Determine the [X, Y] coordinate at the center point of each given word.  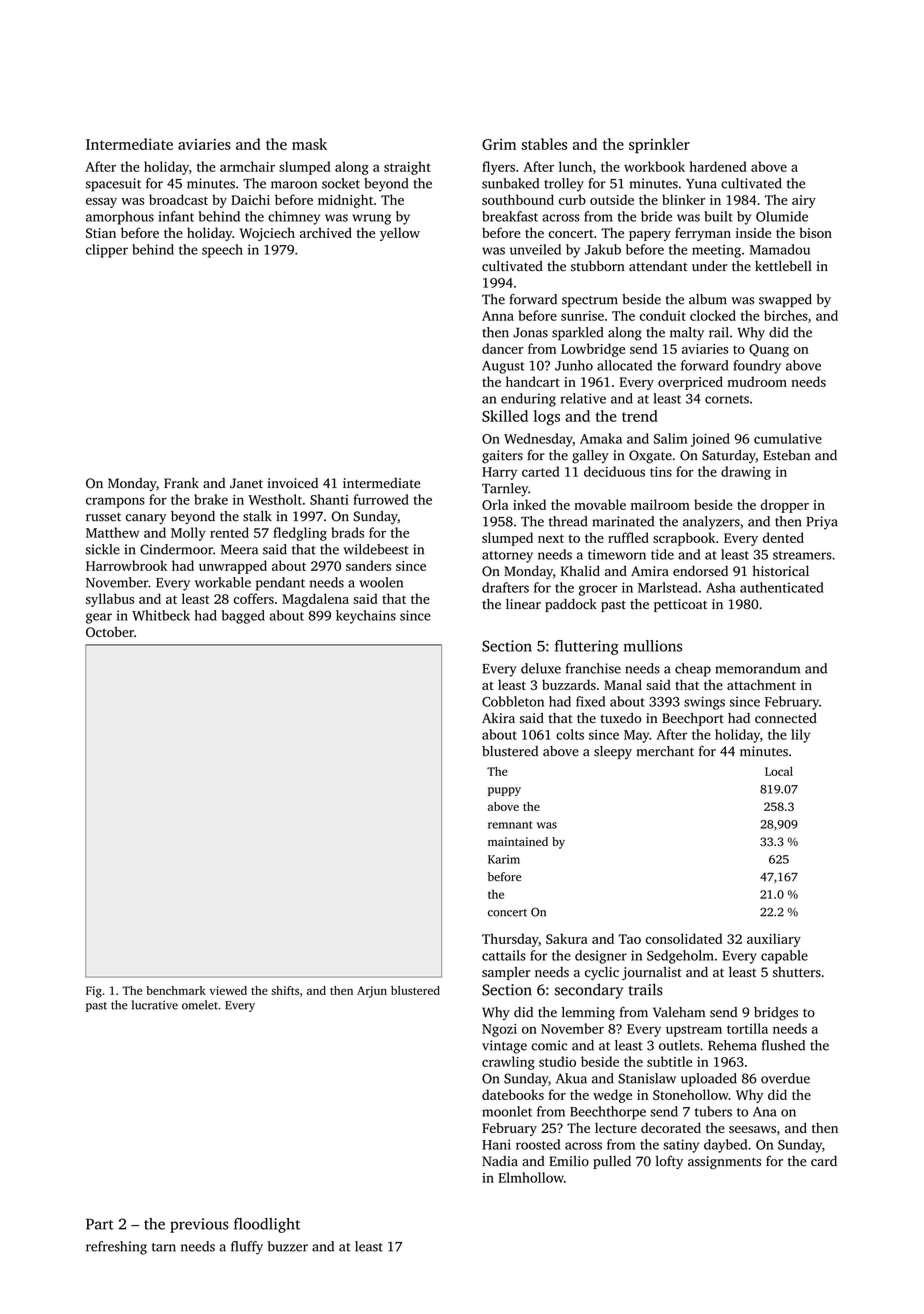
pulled [612, 1162]
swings [704, 703]
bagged [243, 617]
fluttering [587, 647]
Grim [499, 144]
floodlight [267, 1225]
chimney [294, 218]
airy [804, 201]
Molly [188, 534]
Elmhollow [531, 1177]
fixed [590, 701]
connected [786, 718]
